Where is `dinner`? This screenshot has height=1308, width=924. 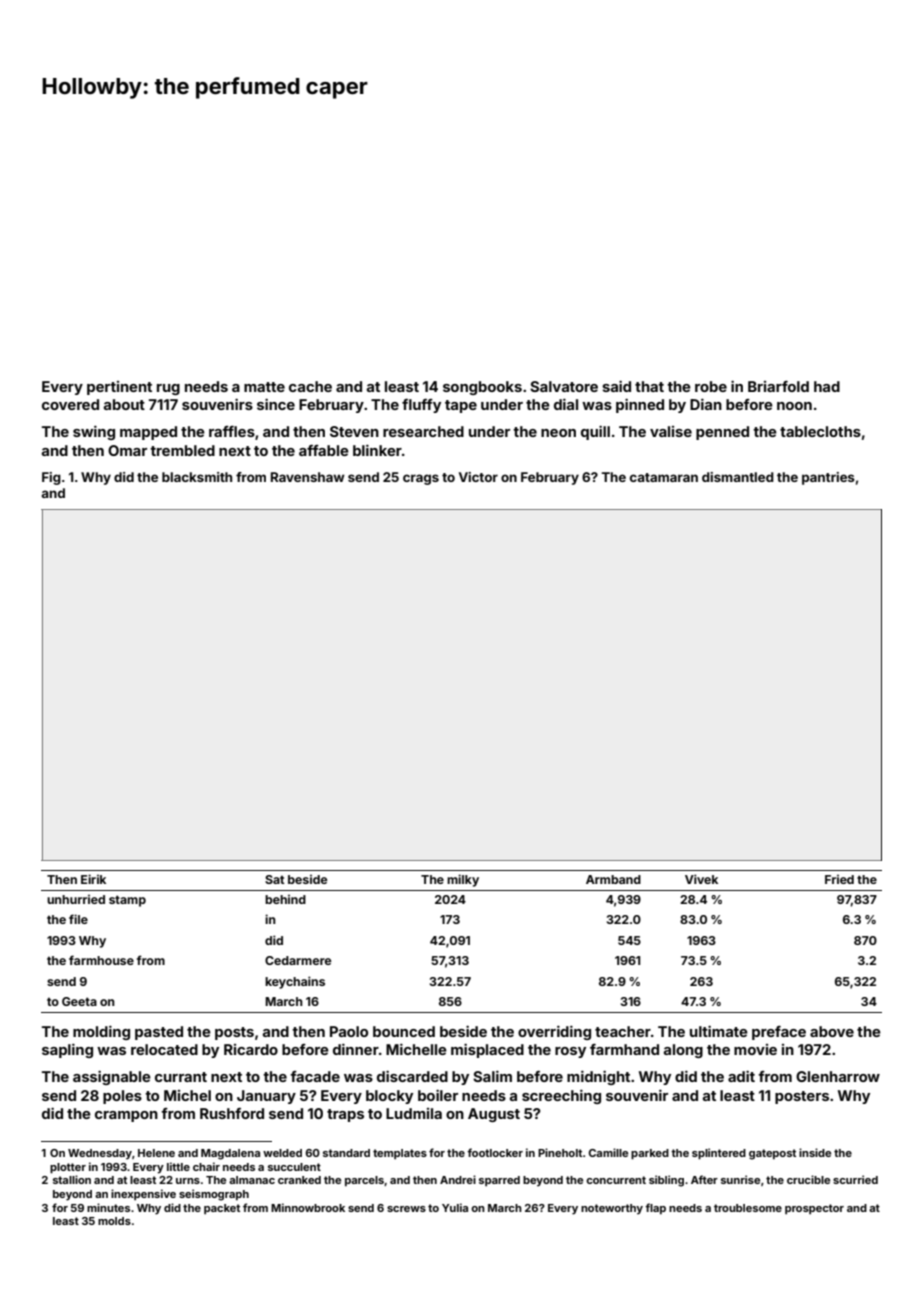 dinner is located at coordinates (356, 1049).
